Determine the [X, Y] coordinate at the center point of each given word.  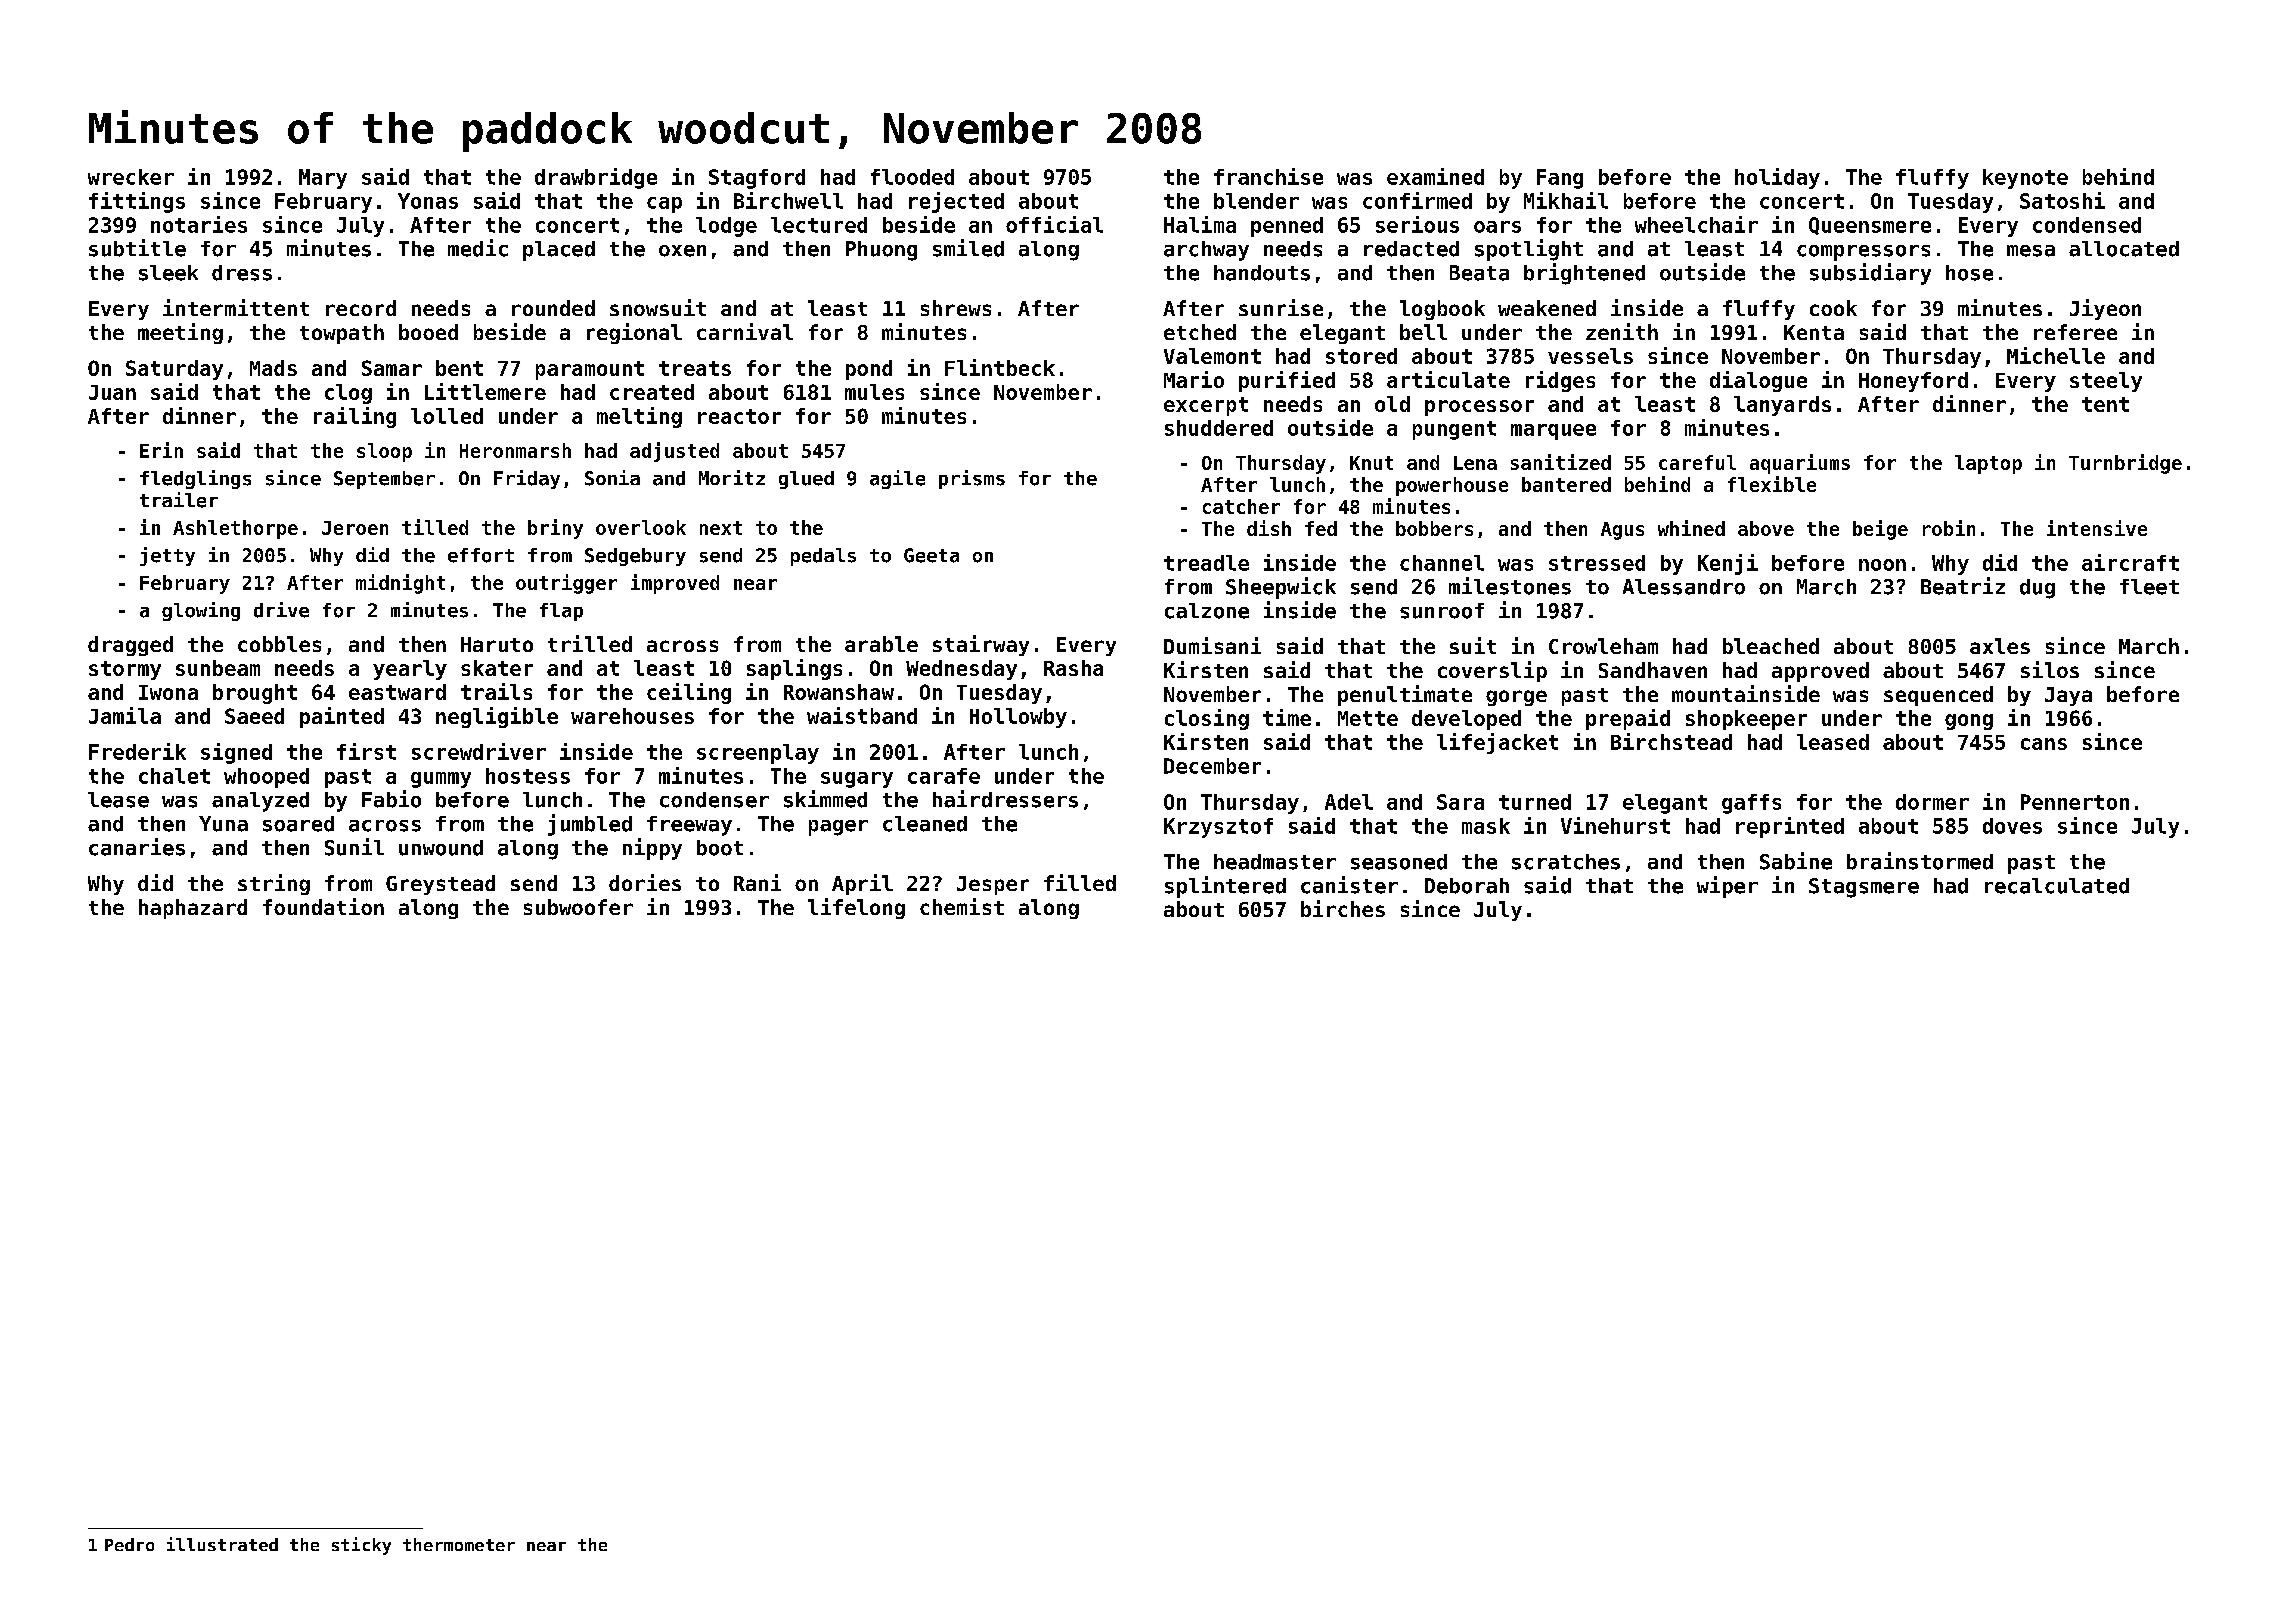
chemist [962, 906]
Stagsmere [1864, 888]
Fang [1560, 179]
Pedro [129, 1544]
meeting [180, 333]
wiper [1727, 887]
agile [897, 479]
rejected [956, 202]
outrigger [566, 584]
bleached [1771, 646]
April [862, 884]
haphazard [193, 909]
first [366, 751]
